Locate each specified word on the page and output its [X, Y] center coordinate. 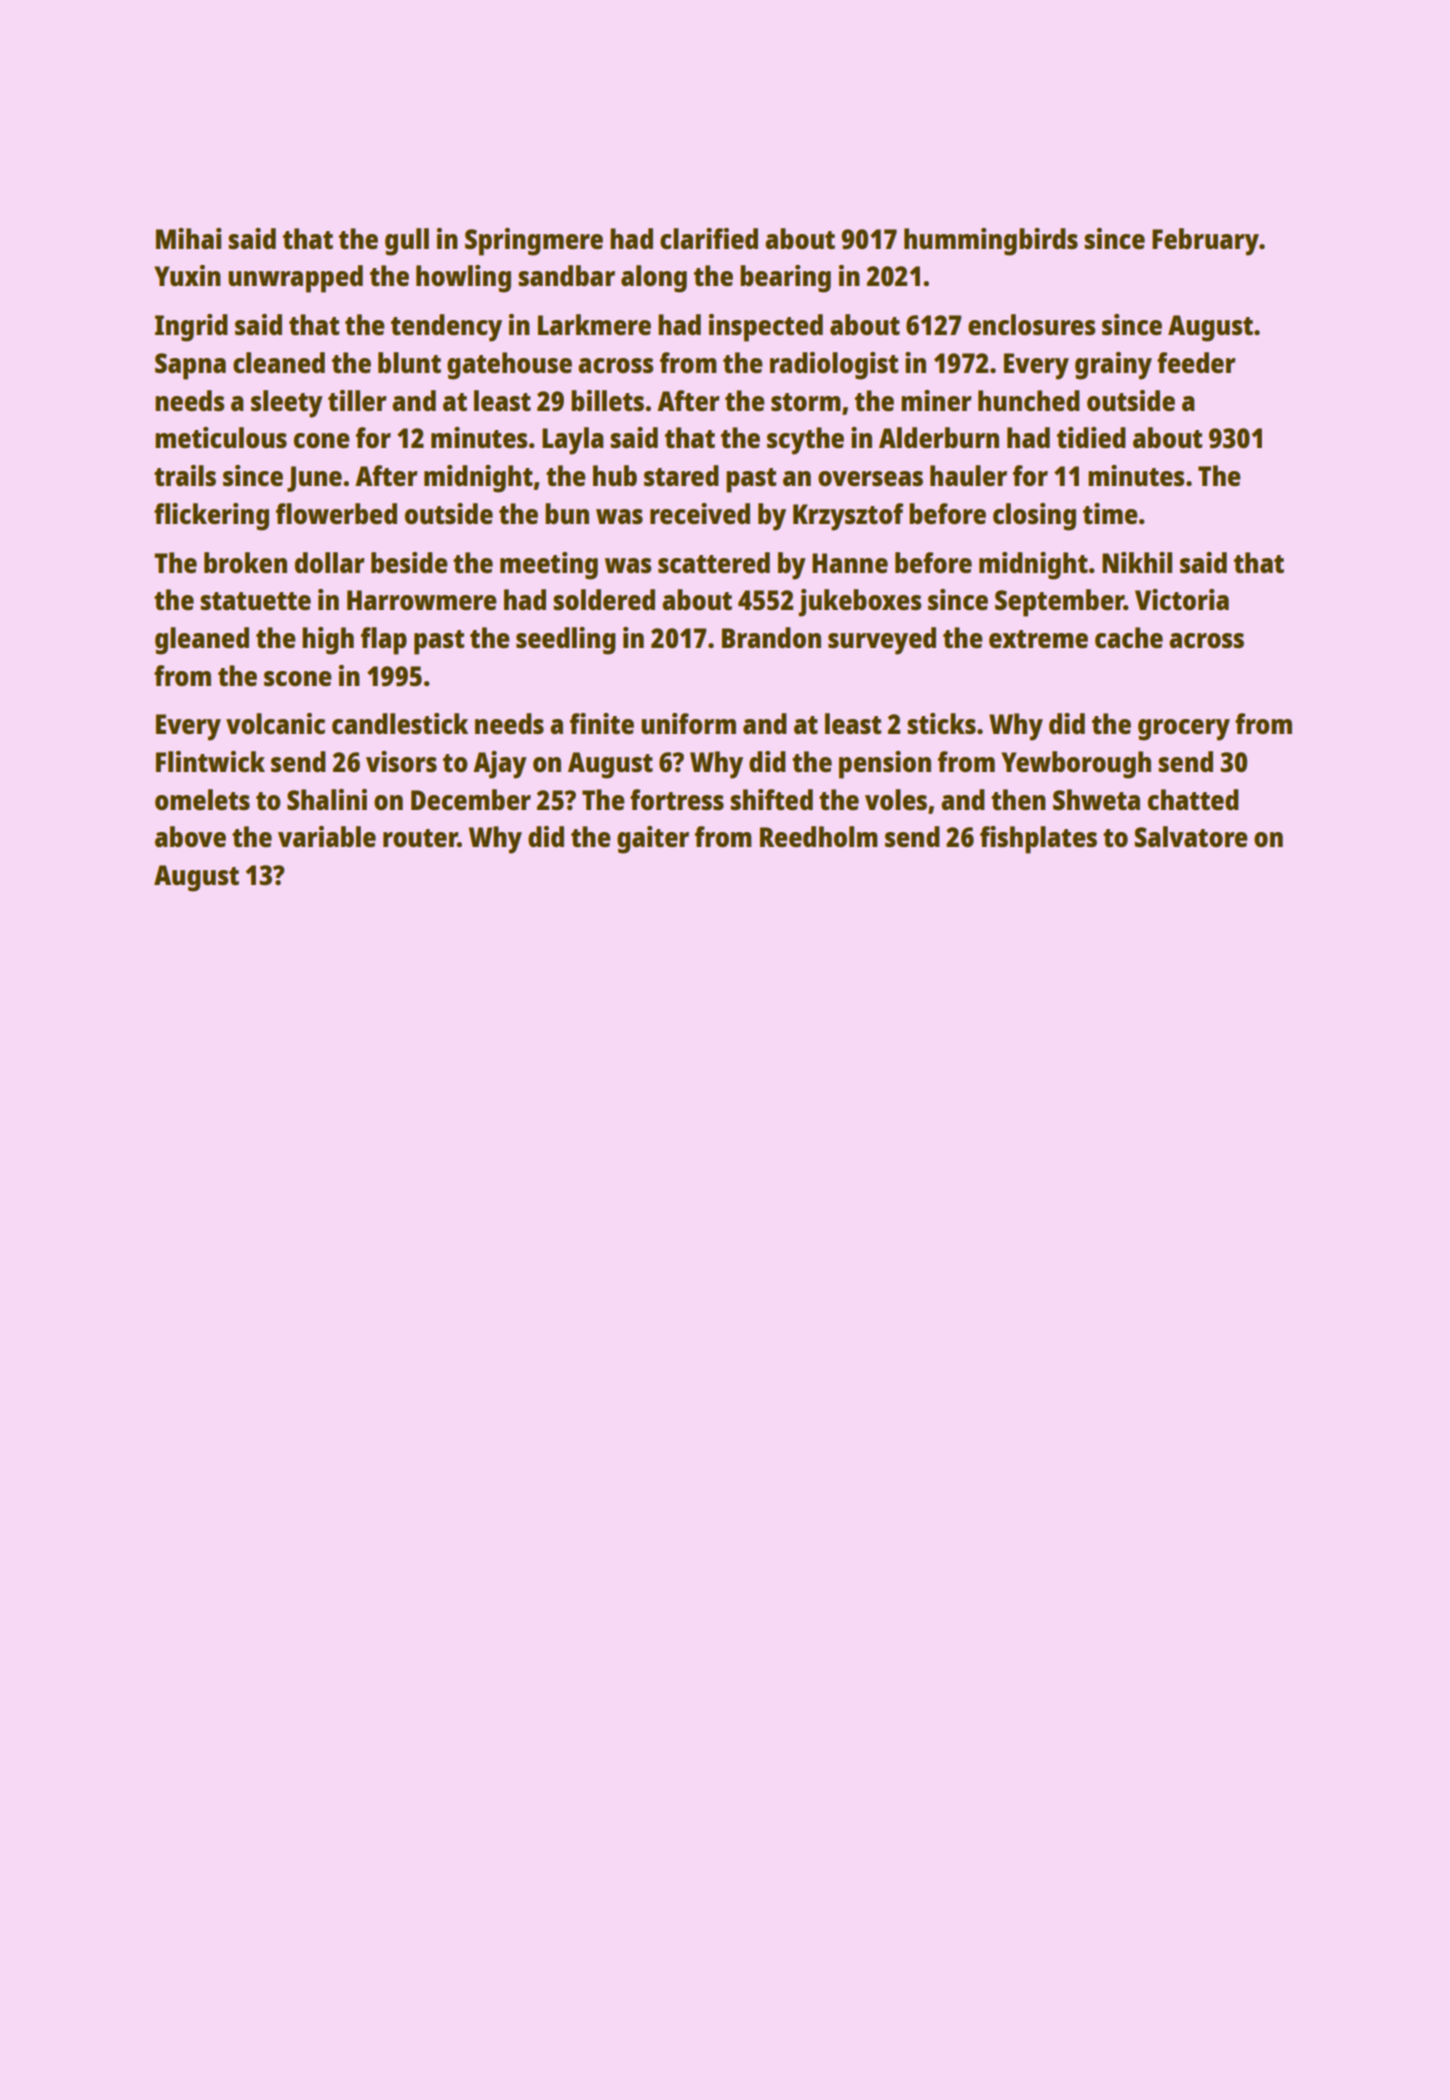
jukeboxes [859, 603]
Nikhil [1137, 562]
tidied [1091, 437]
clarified [709, 238]
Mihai [188, 238]
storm [806, 402]
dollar [329, 562]
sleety [287, 404]
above [190, 836]
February [1205, 242]
